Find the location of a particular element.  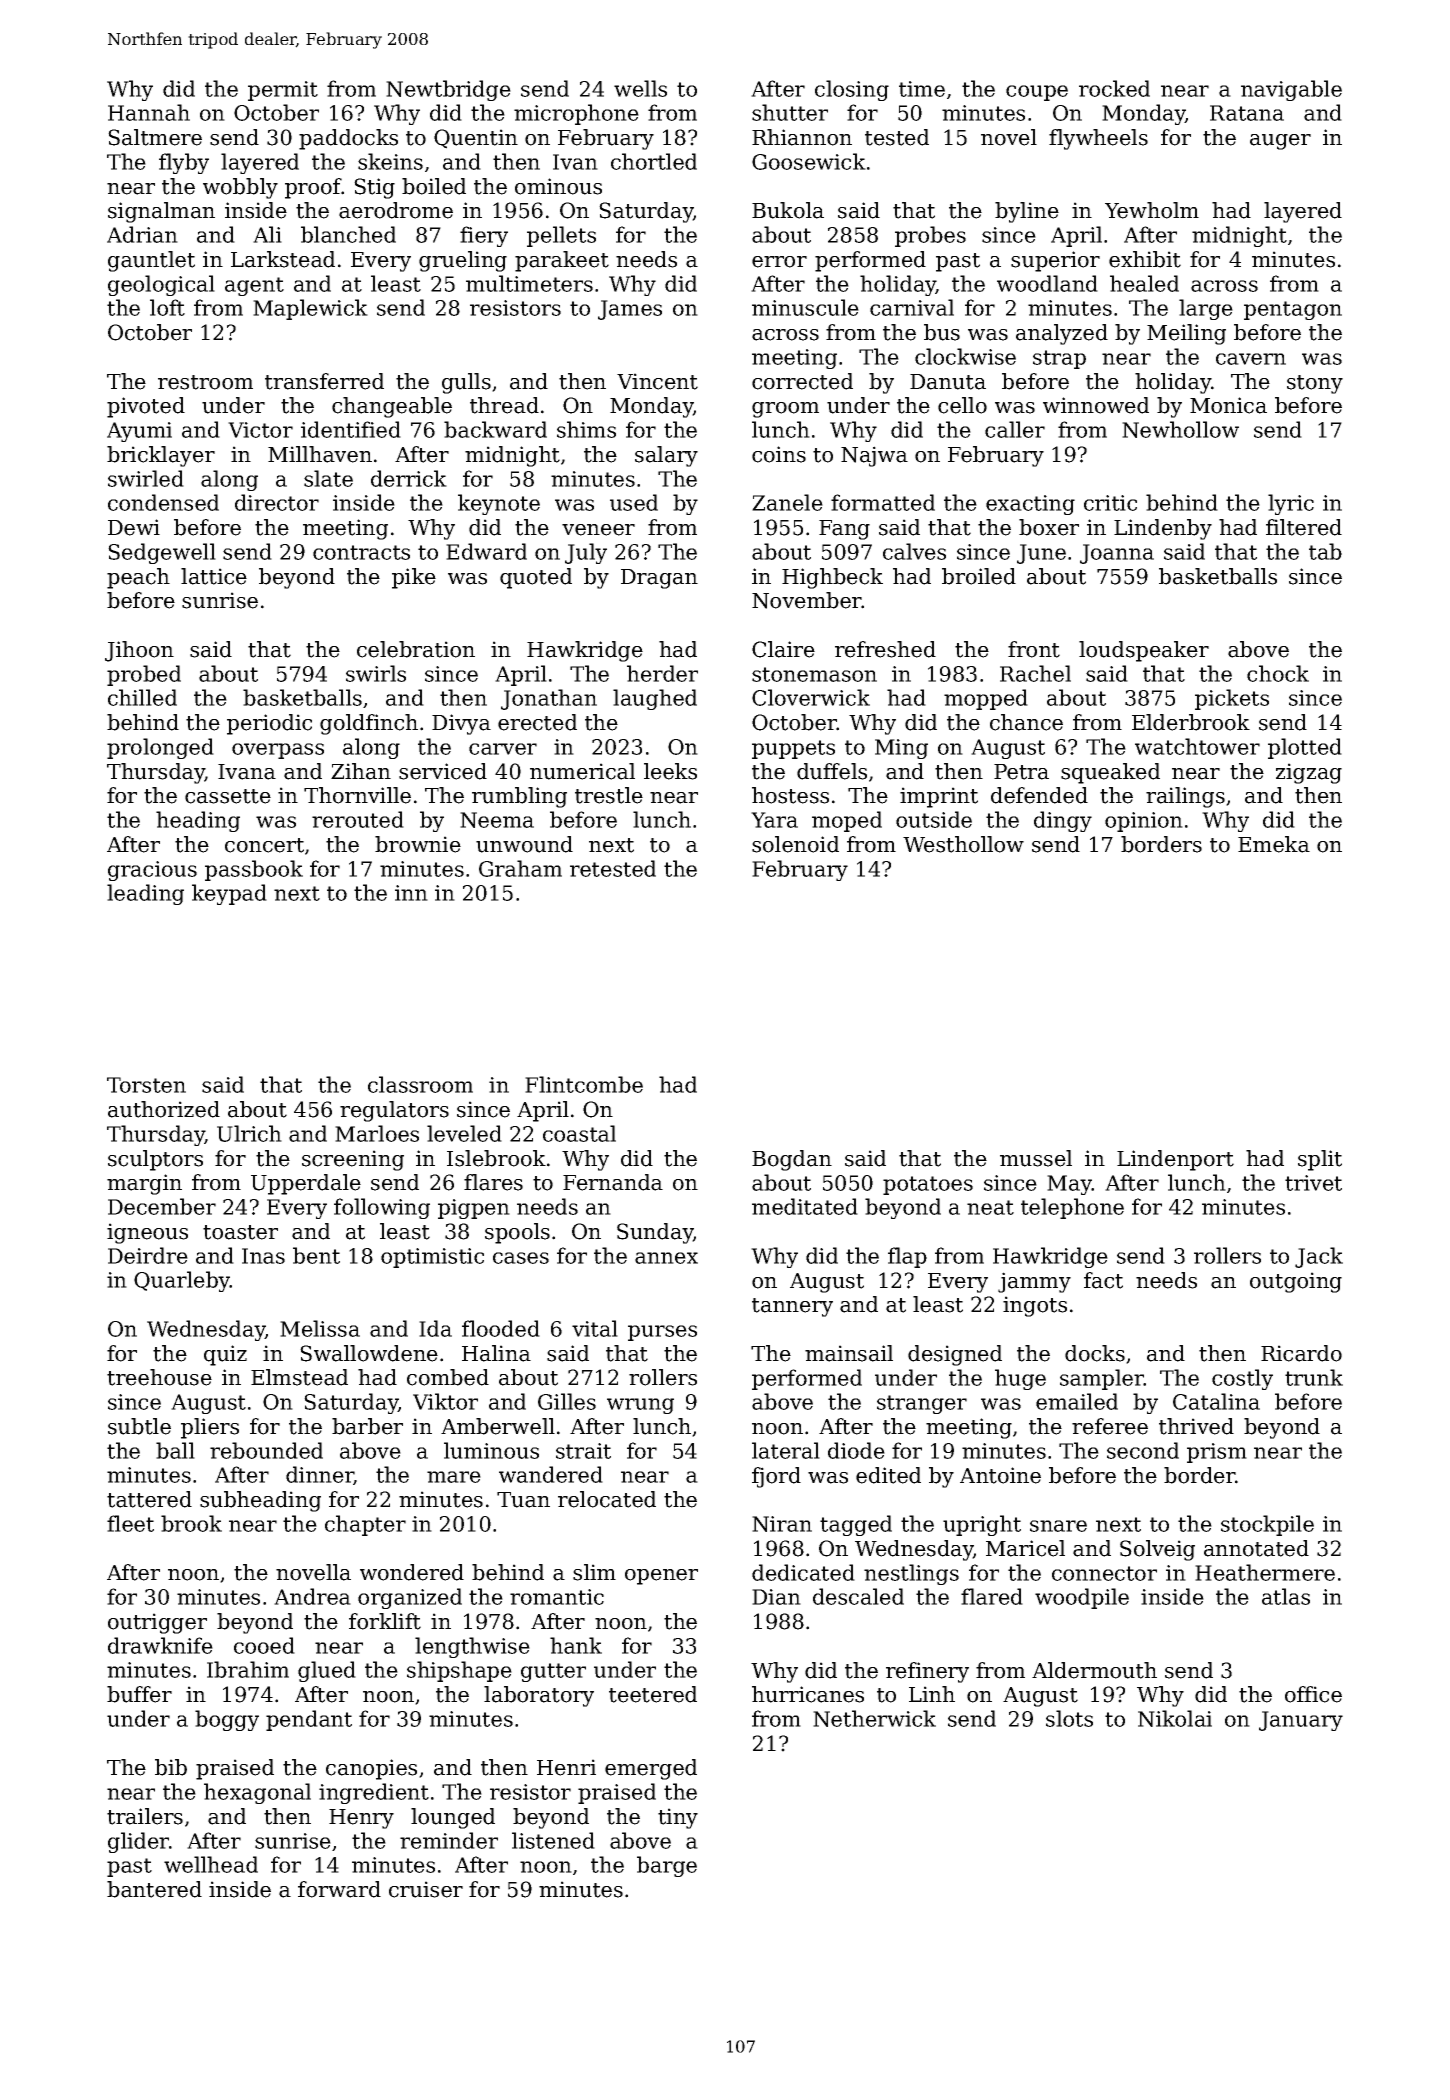

wells is located at coordinates (640, 88).
